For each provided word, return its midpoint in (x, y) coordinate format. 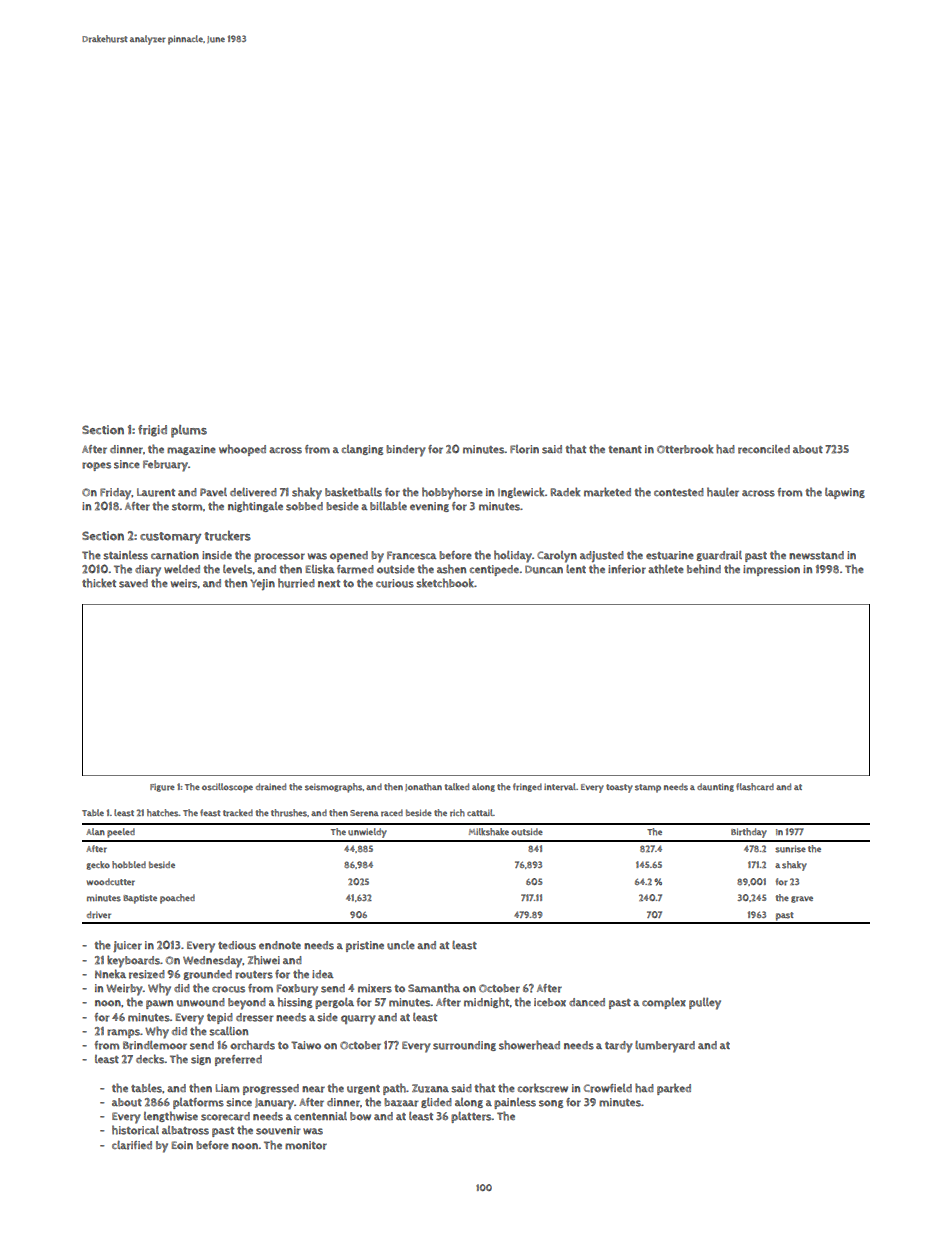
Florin (524, 449)
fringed (527, 787)
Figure (162, 788)
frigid (152, 431)
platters (471, 1117)
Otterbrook (685, 449)
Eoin (182, 1145)
